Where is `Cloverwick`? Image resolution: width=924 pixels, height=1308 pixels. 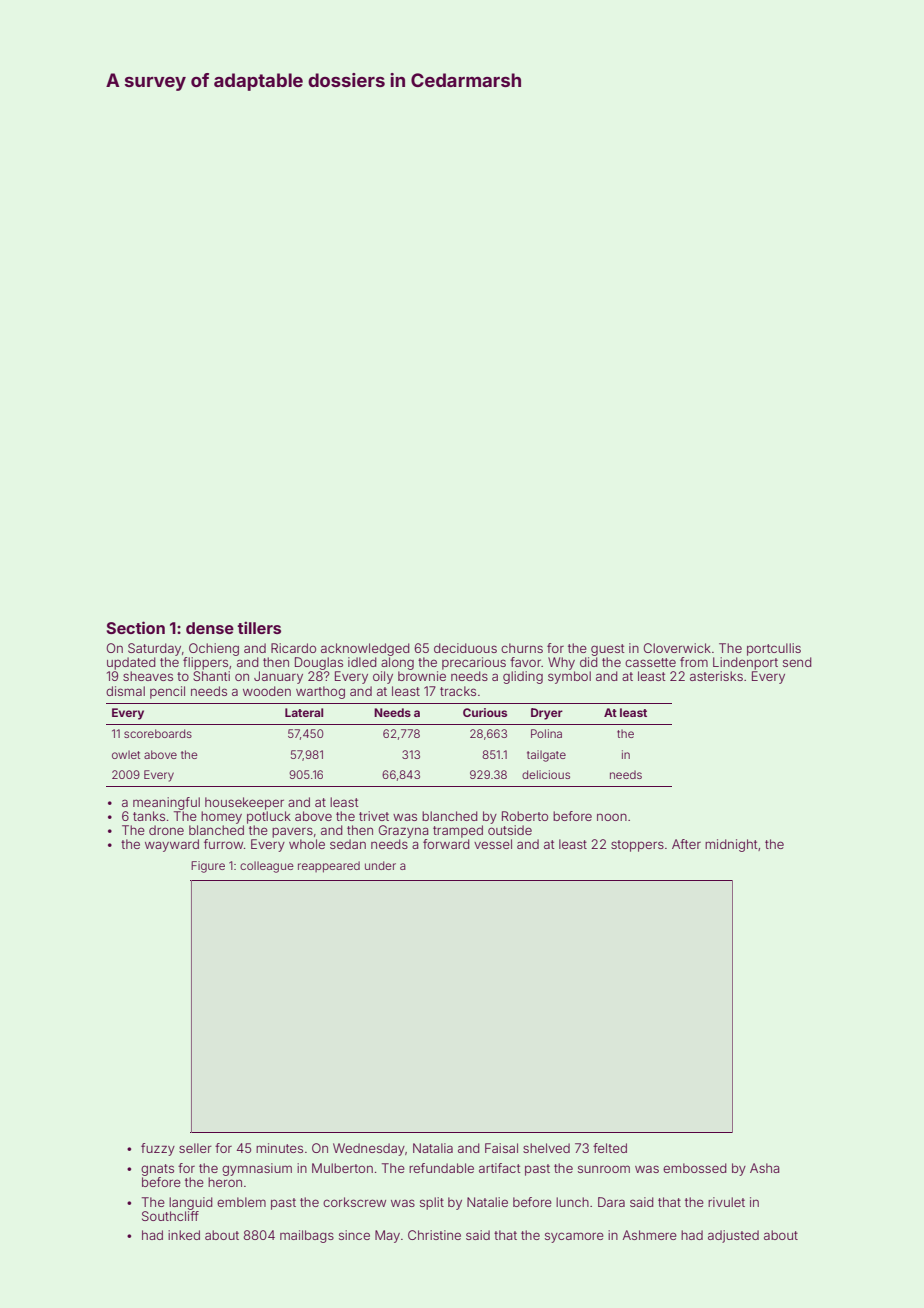
Cloverwick is located at coordinates (677, 648).
